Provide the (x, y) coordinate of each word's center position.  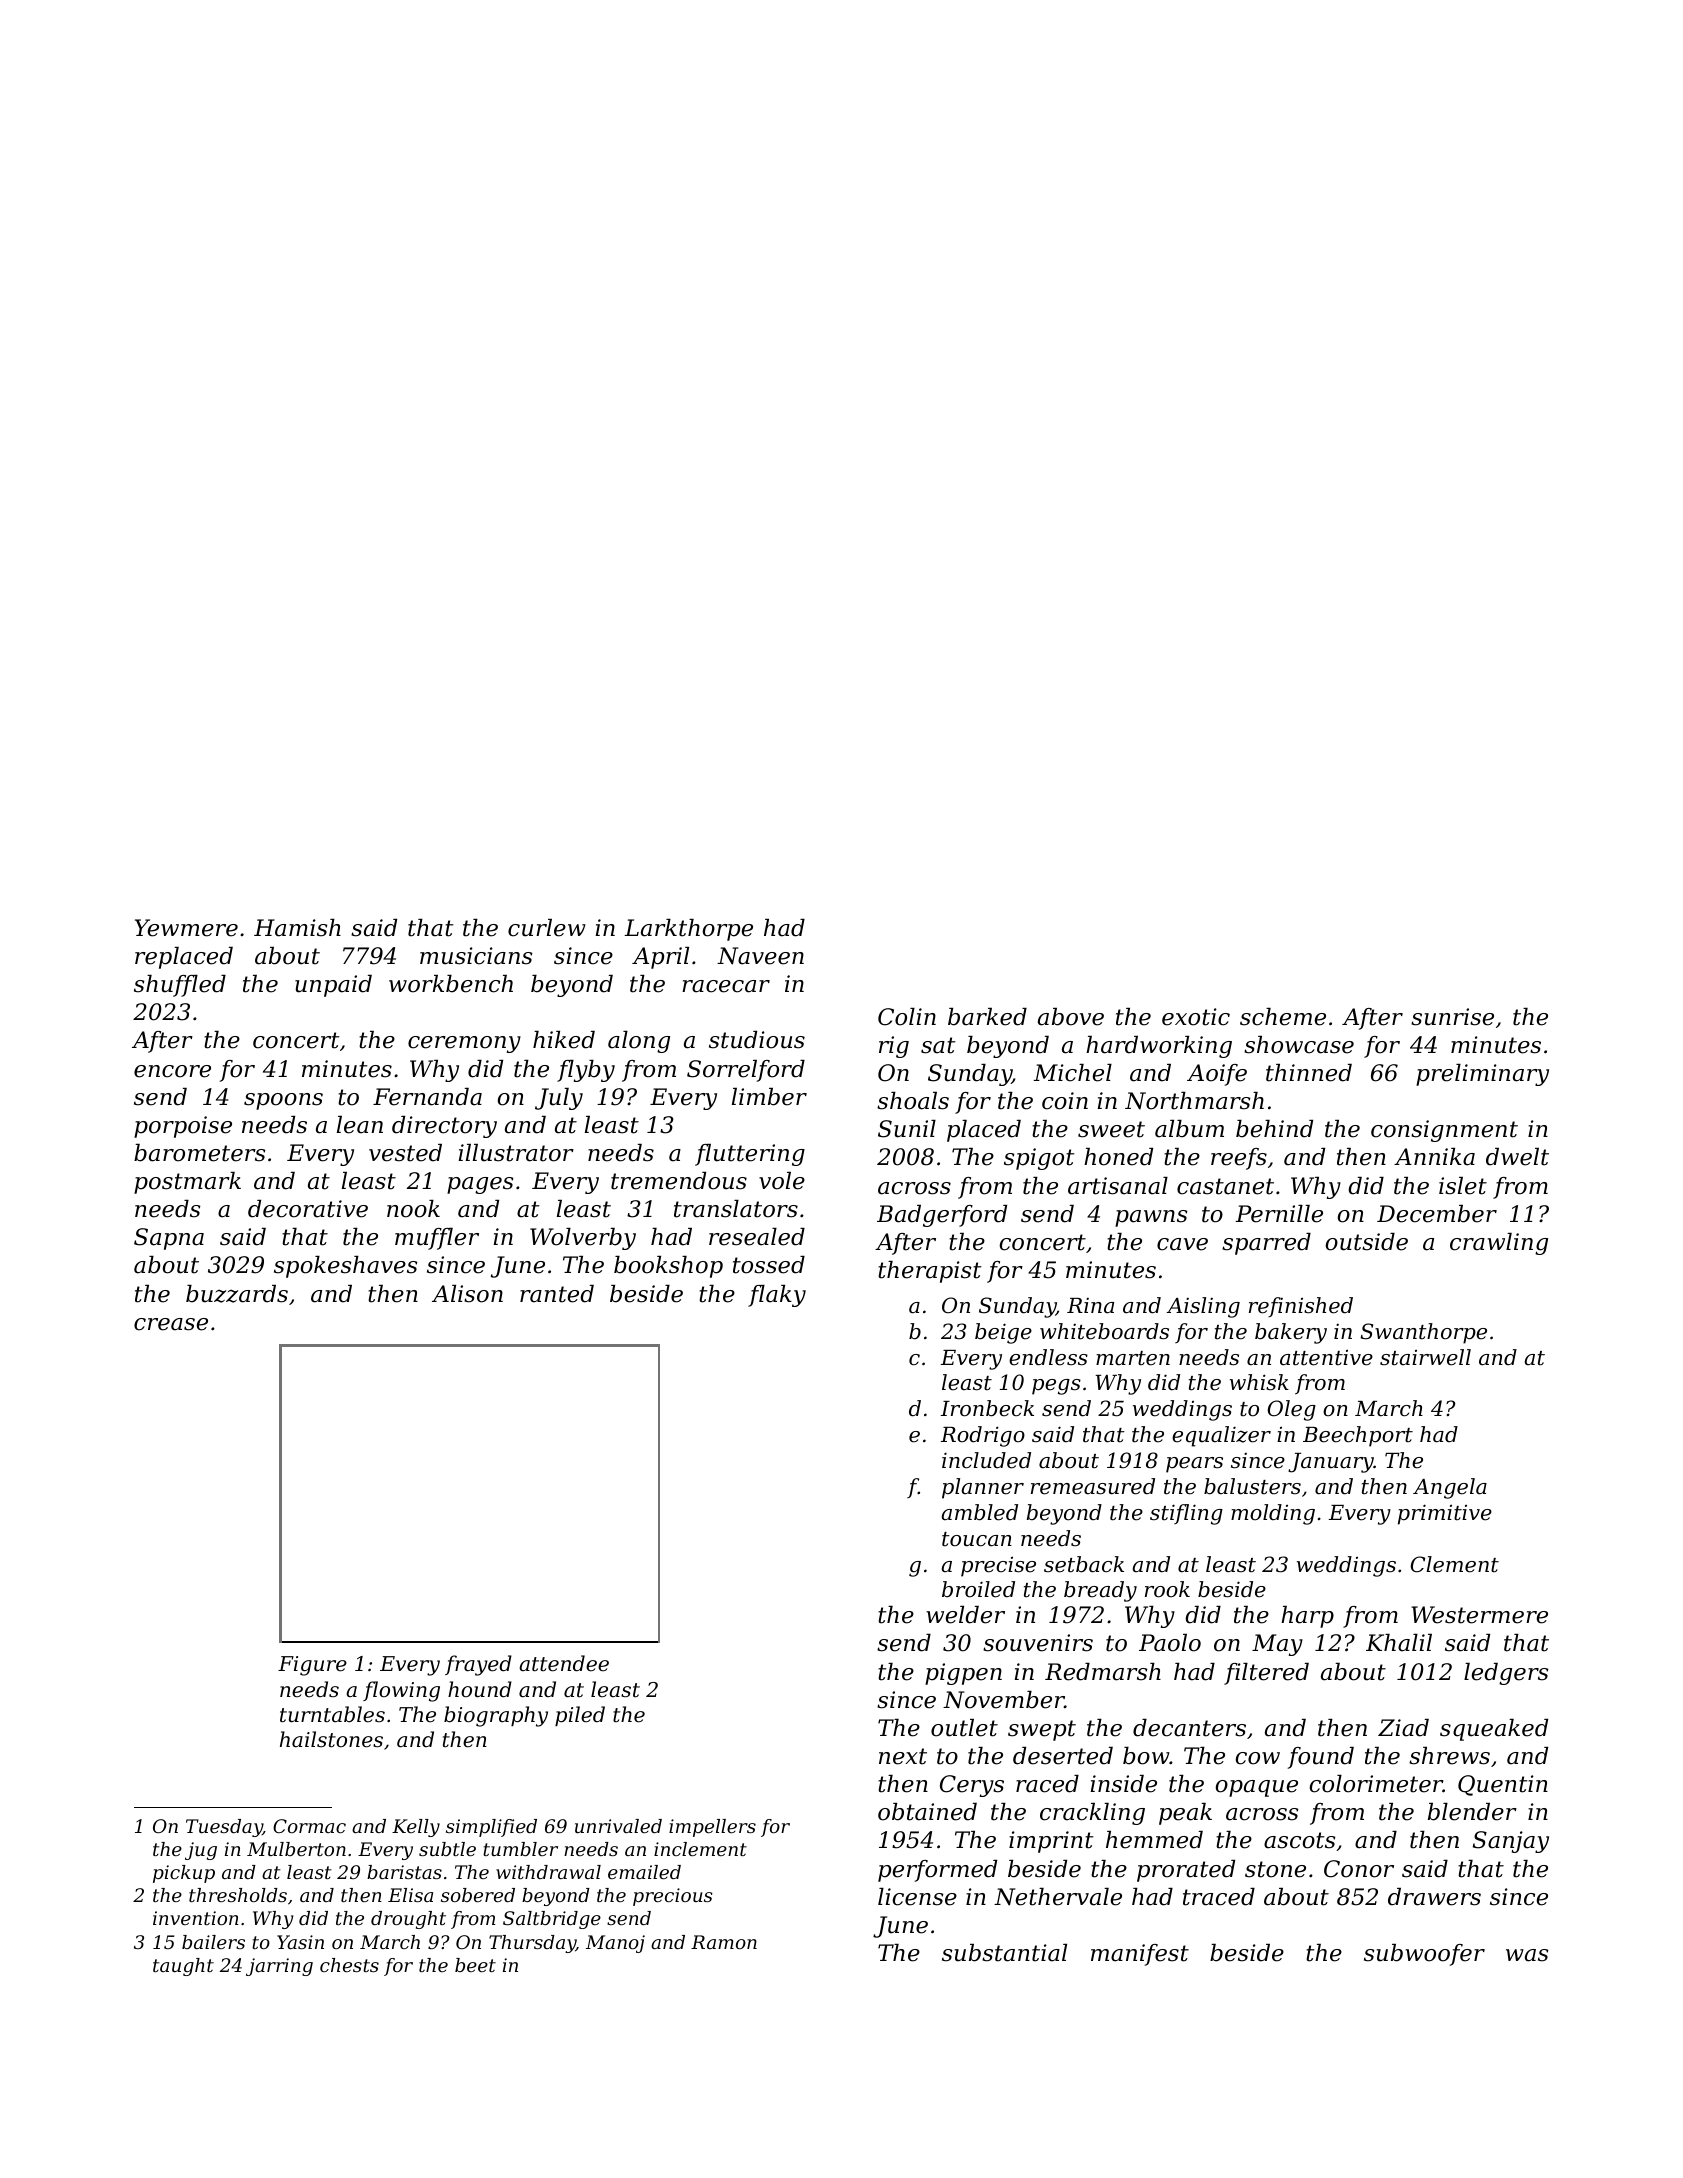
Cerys (972, 1786)
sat (938, 1045)
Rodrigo (983, 1436)
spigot (1039, 1159)
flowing (401, 1691)
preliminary (1482, 1075)
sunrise (1452, 1017)
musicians (476, 956)
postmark (187, 1183)
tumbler (520, 1849)
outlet (964, 1728)
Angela (1450, 1488)
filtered (1266, 1674)
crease (171, 1324)
